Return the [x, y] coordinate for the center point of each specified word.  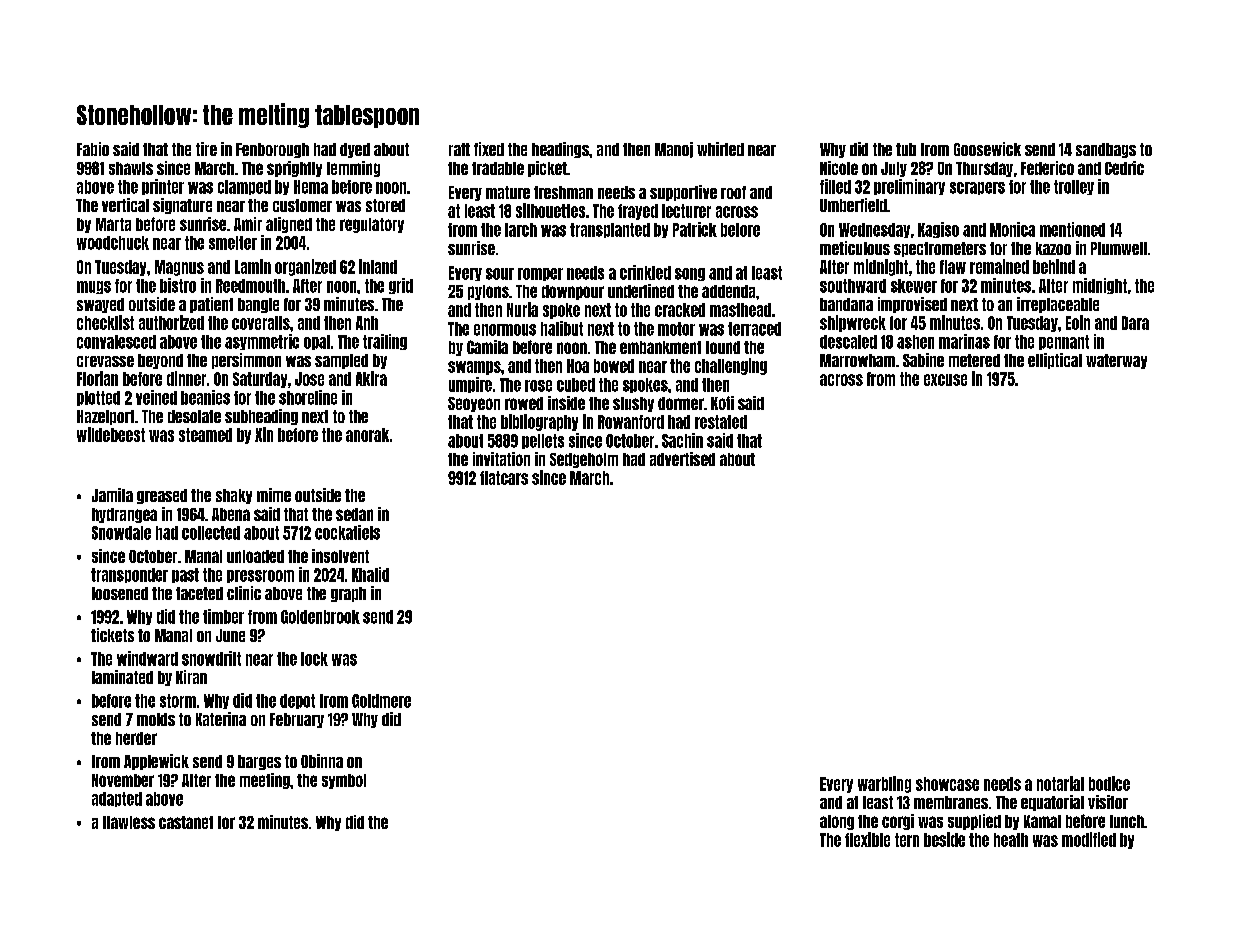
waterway [1116, 361]
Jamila [112, 495]
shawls [131, 168]
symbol [344, 781]
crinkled [645, 272]
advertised [682, 459]
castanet [186, 822]
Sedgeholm [584, 460]
